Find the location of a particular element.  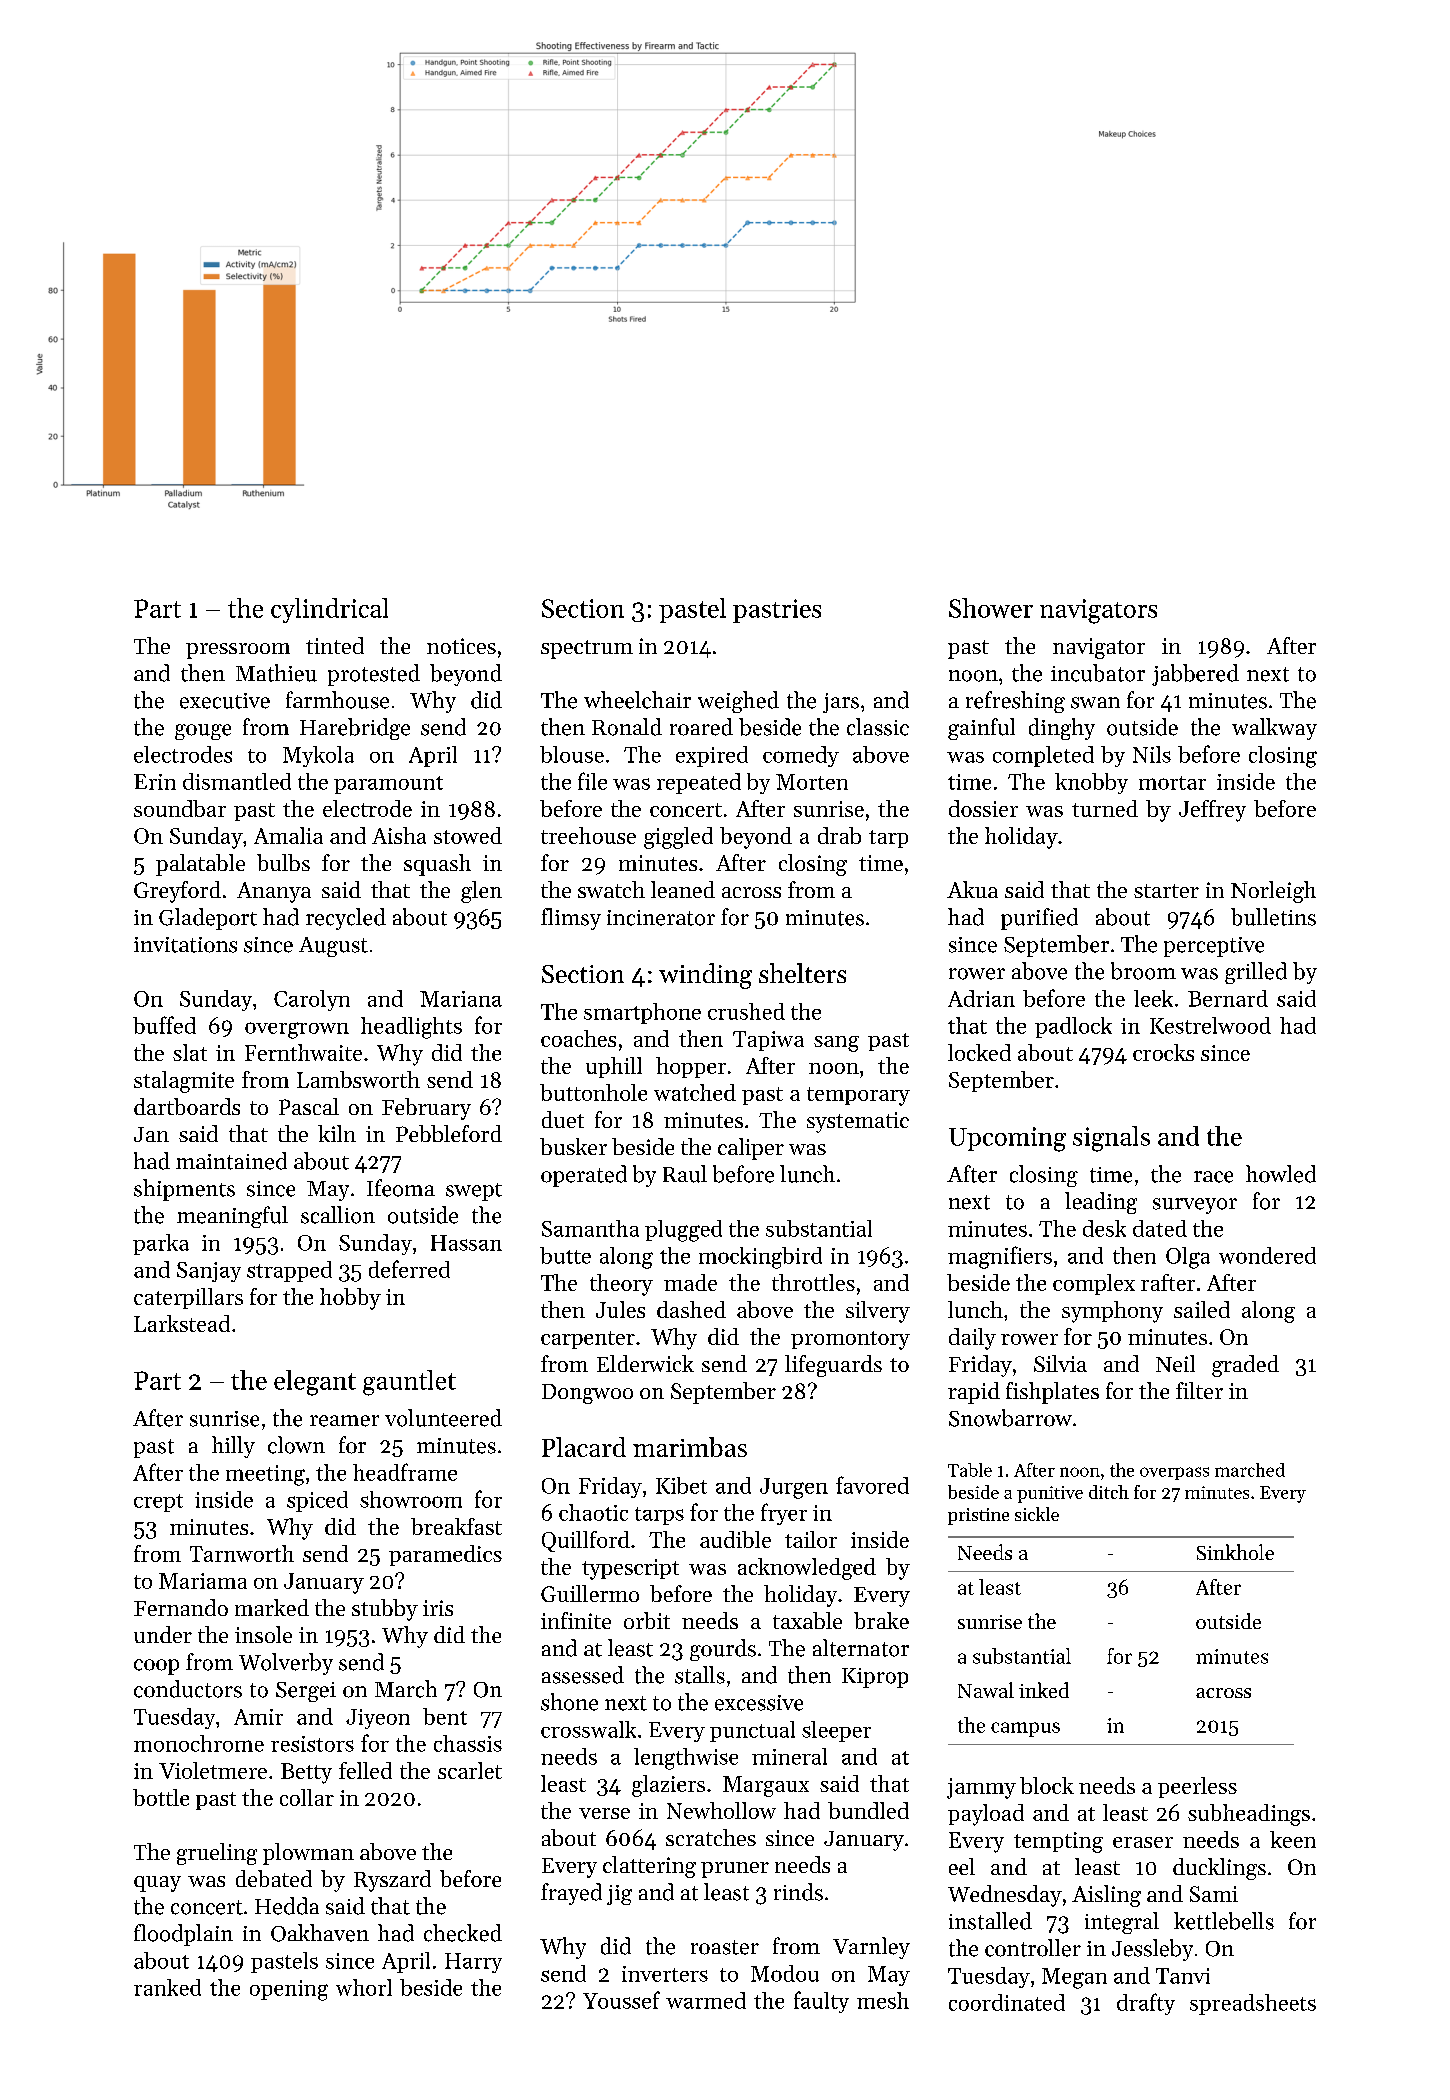

reamer is located at coordinates (344, 1421).
